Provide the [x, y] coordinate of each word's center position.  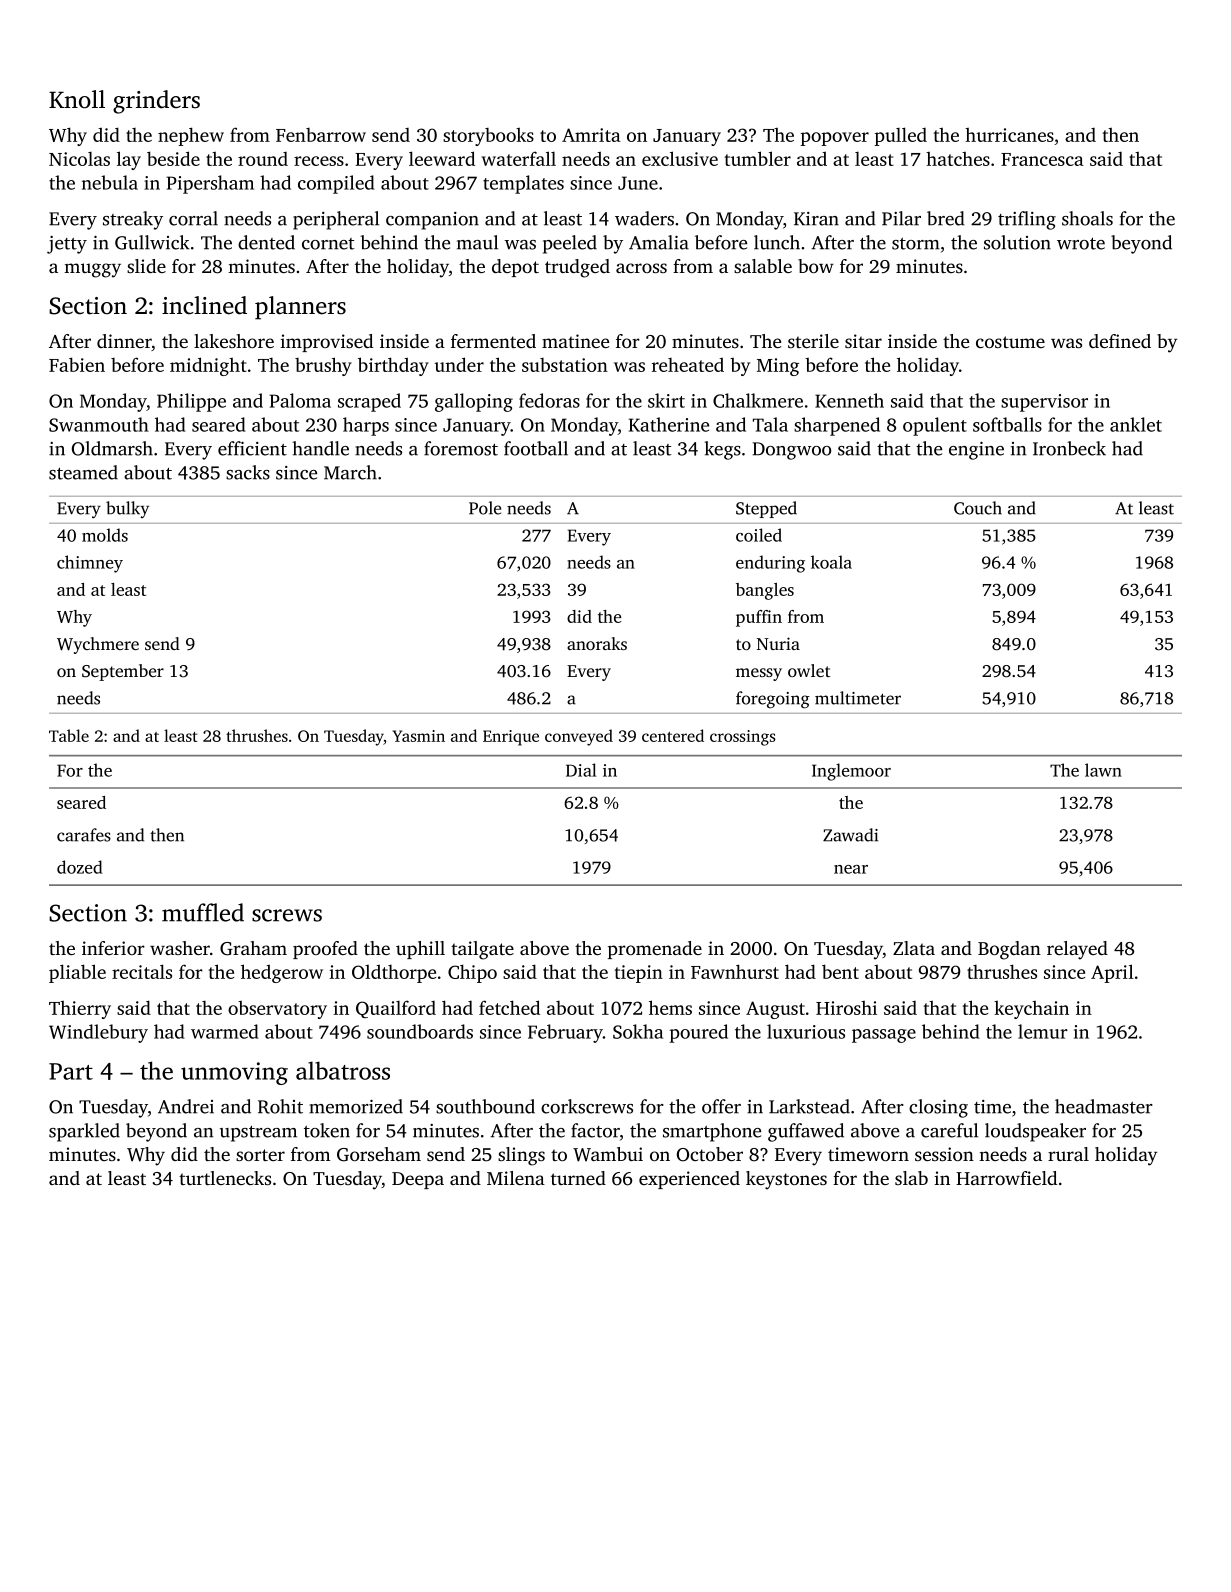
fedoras [549, 400]
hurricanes [1009, 135]
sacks [248, 472]
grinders [156, 102]
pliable [77, 973]
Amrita [591, 135]
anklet [1136, 424]
